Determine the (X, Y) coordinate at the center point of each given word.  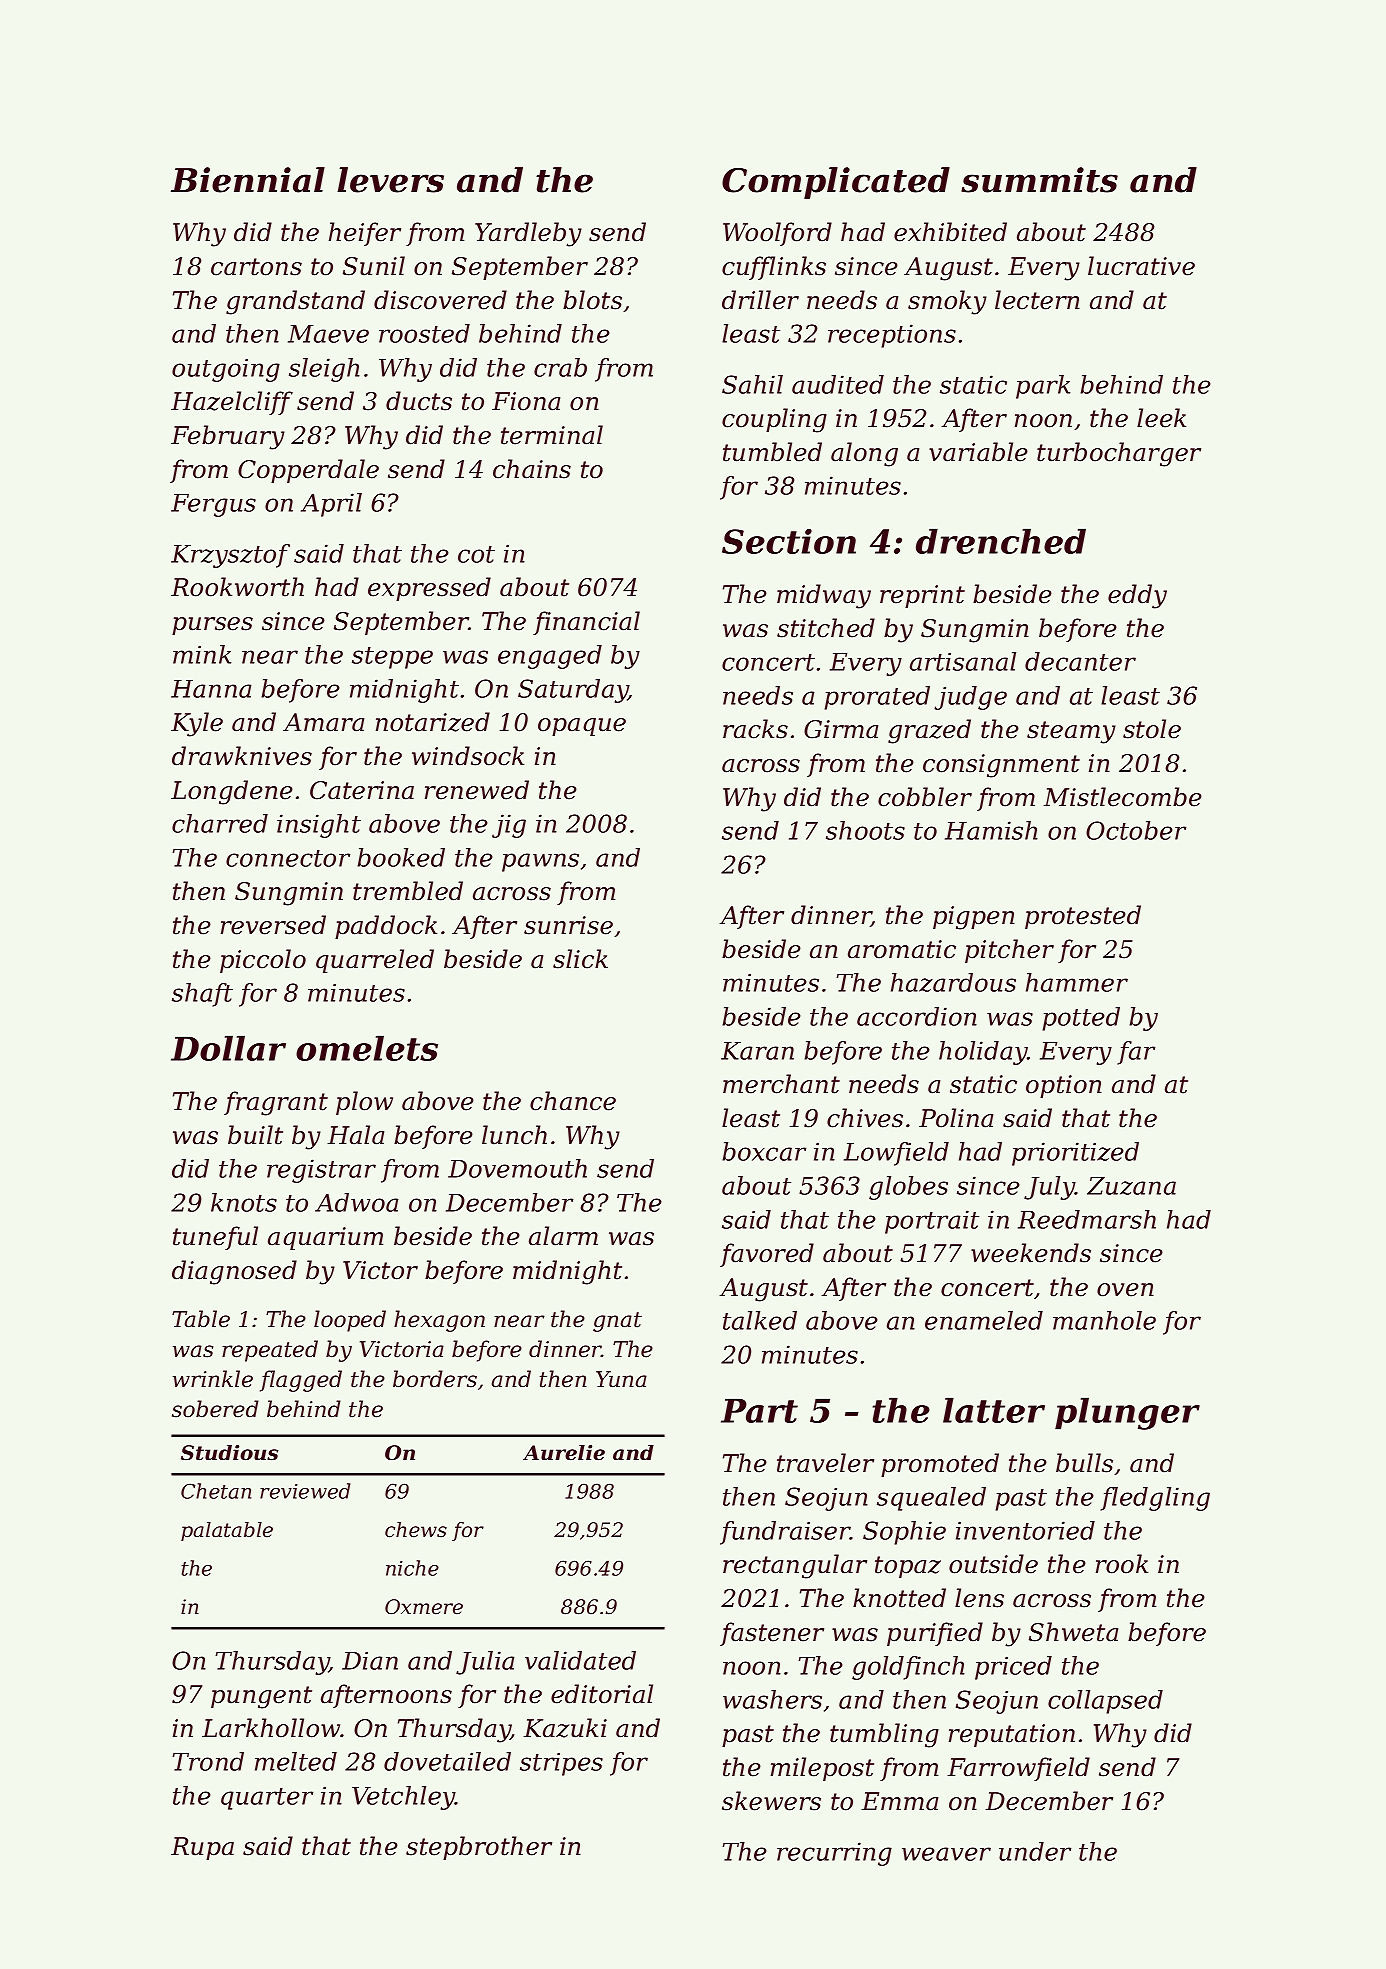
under (1035, 1851)
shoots (865, 830)
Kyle (197, 724)
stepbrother (479, 1848)
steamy (1071, 732)
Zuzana (1131, 1186)
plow (364, 1103)
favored (767, 1255)
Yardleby (528, 234)
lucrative (1141, 266)
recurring (834, 1854)
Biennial (248, 180)
